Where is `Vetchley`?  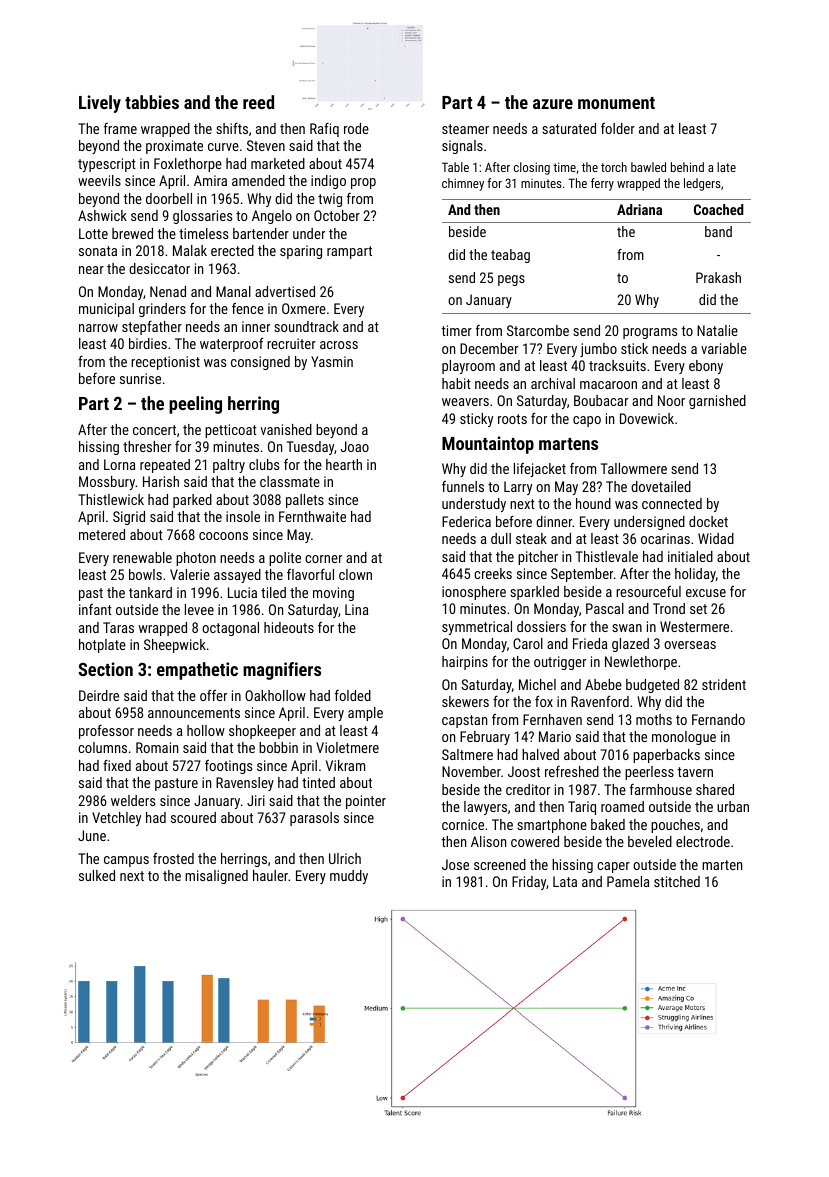
Vetchley is located at coordinates (116, 819).
